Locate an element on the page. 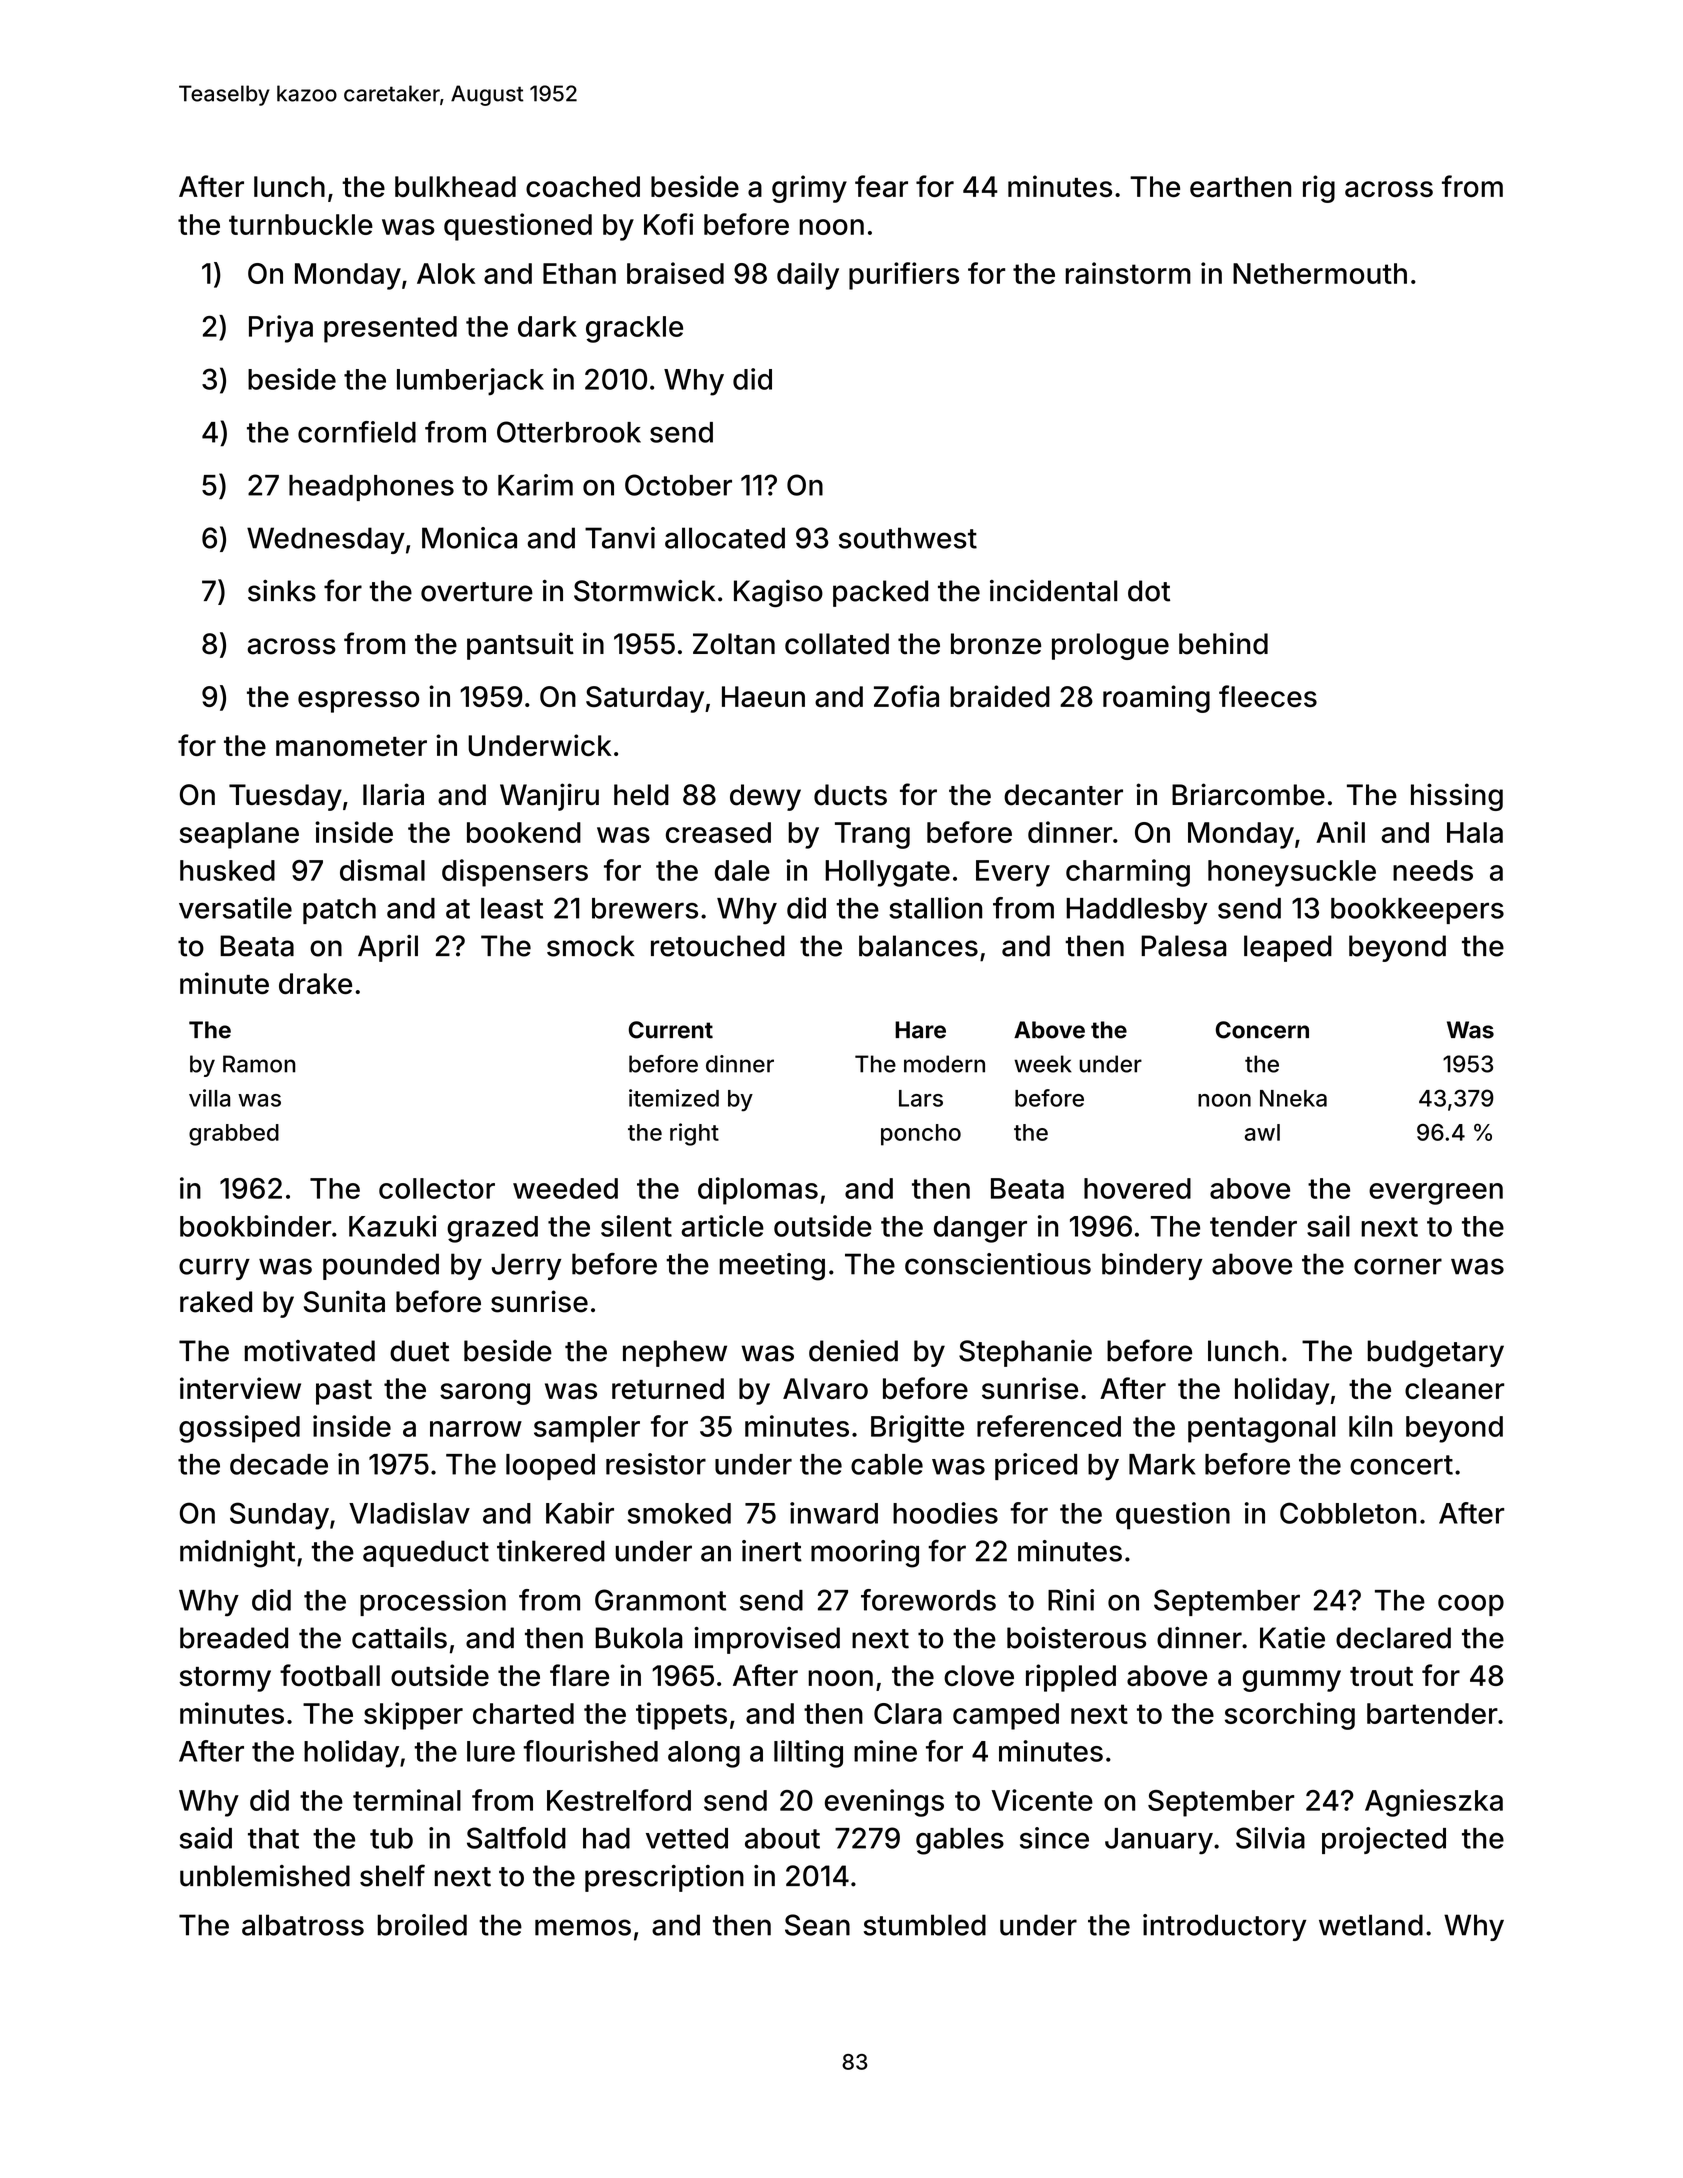 The image size is (1683, 2178). southwest is located at coordinates (908, 538).
